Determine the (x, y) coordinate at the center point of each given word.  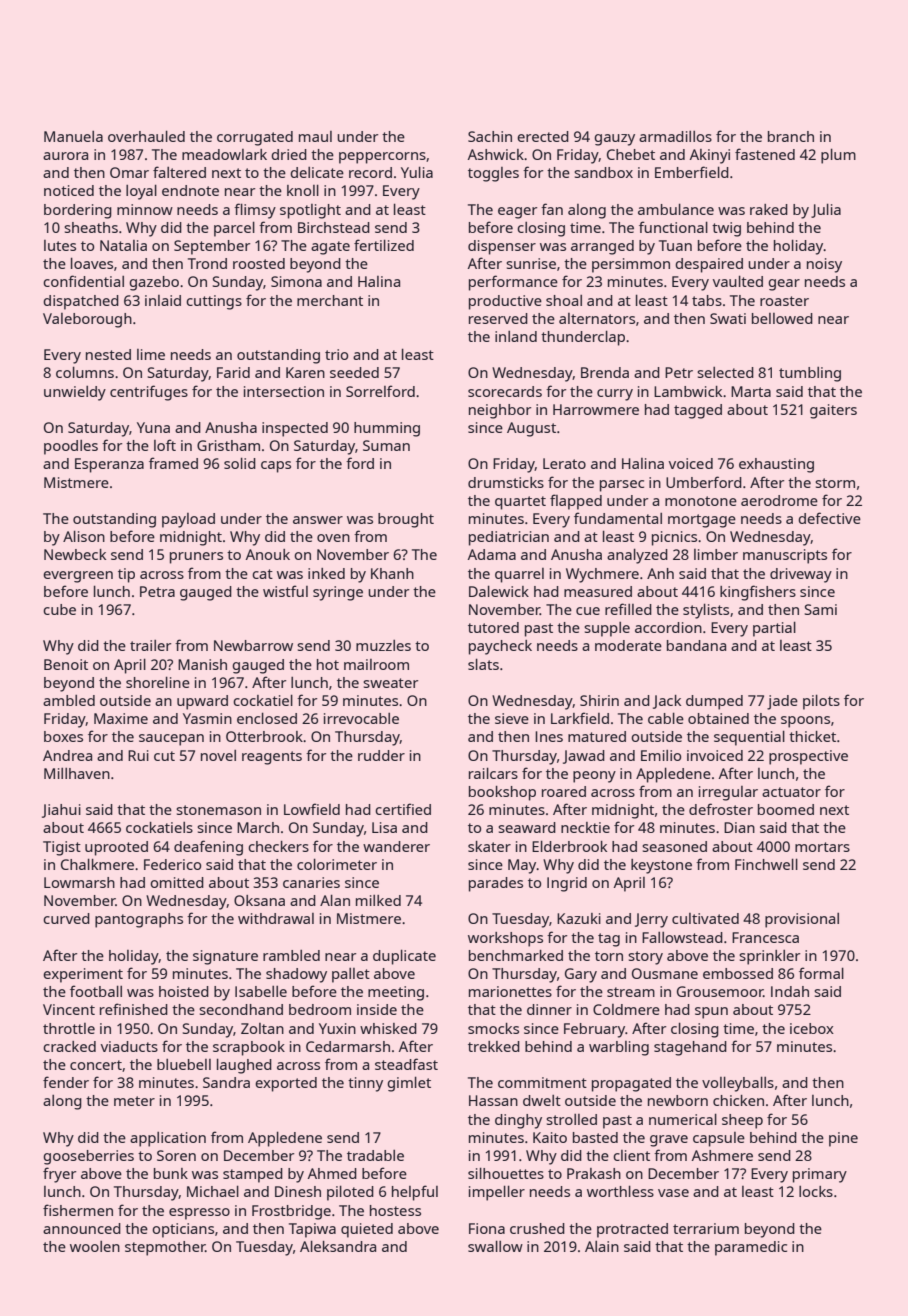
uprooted (116, 848)
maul (315, 136)
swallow (495, 1246)
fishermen (78, 1210)
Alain (602, 1246)
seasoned (674, 846)
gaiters (833, 411)
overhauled (146, 136)
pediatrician (509, 538)
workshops (505, 939)
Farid (233, 372)
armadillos (675, 136)
